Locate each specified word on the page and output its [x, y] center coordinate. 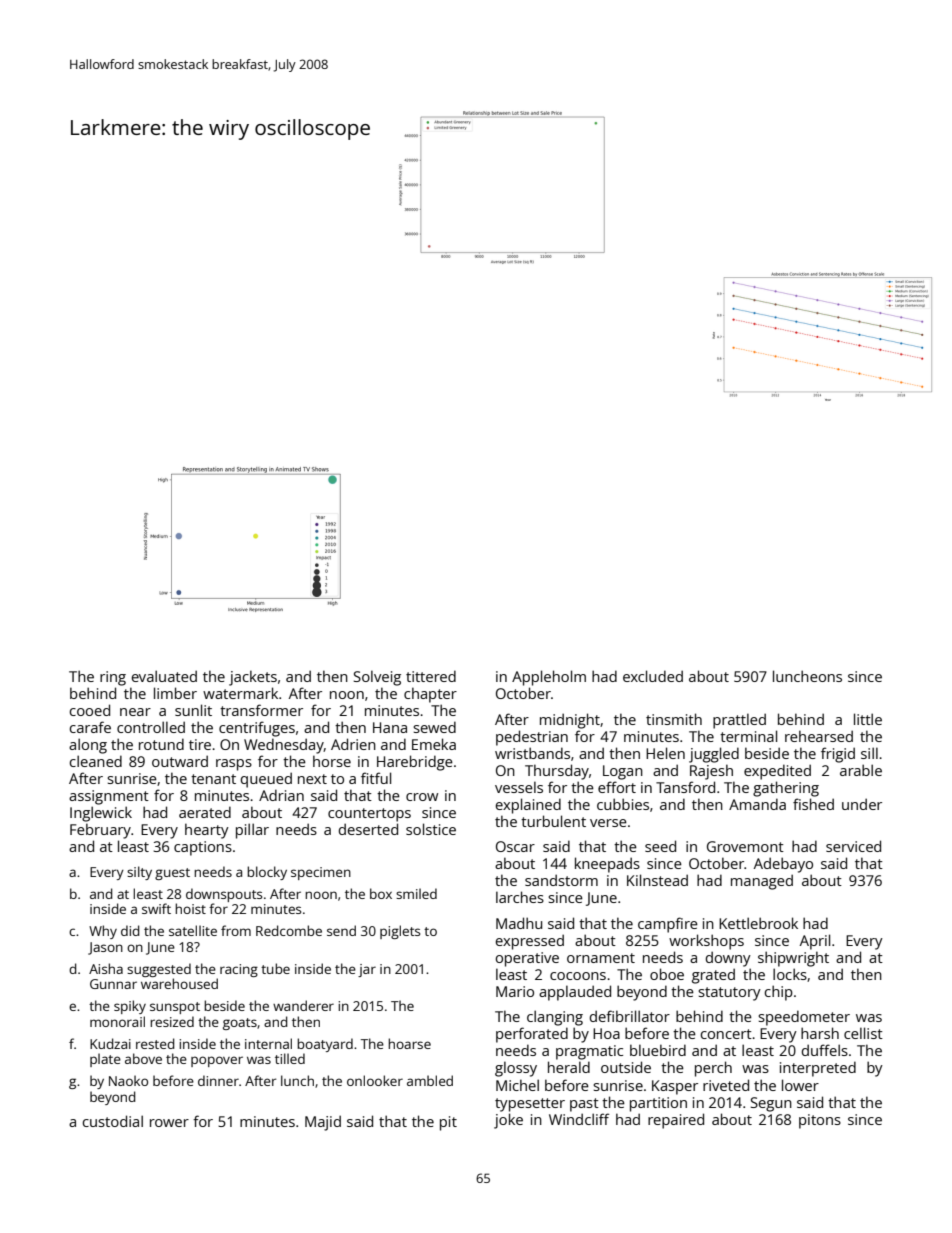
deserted [368, 829]
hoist [190, 908]
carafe [90, 727]
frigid [838, 755]
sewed [434, 727]
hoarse [409, 1043]
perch [713, 1069]
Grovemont [745, 846]
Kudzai [110, 1043]
